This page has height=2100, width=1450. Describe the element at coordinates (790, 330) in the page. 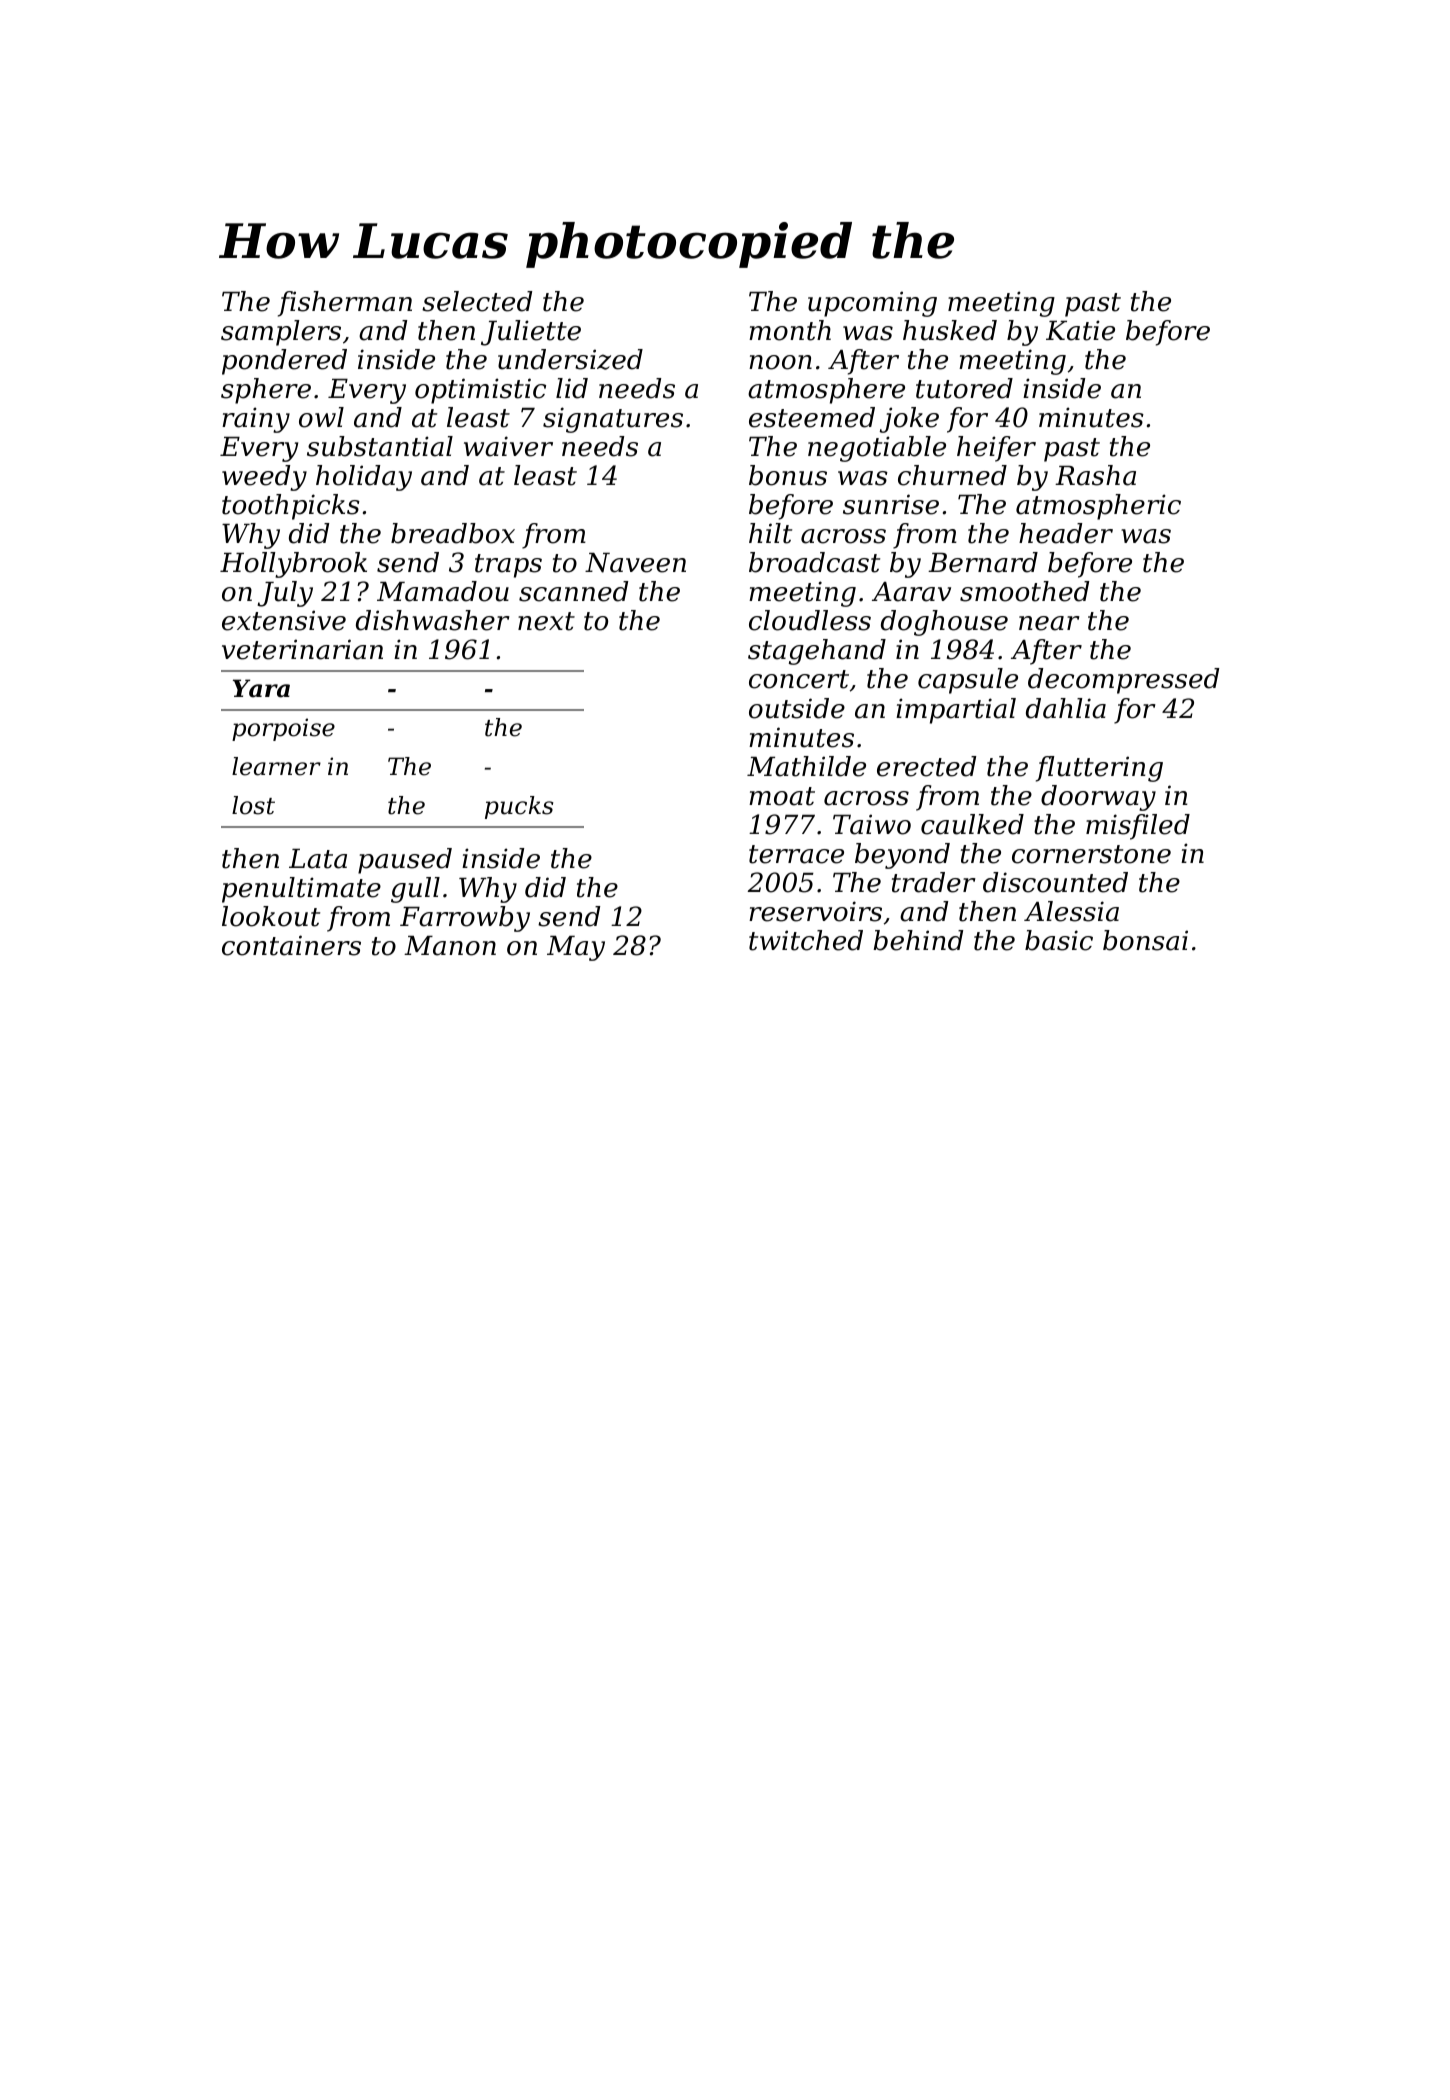

I see `month` at that location.
